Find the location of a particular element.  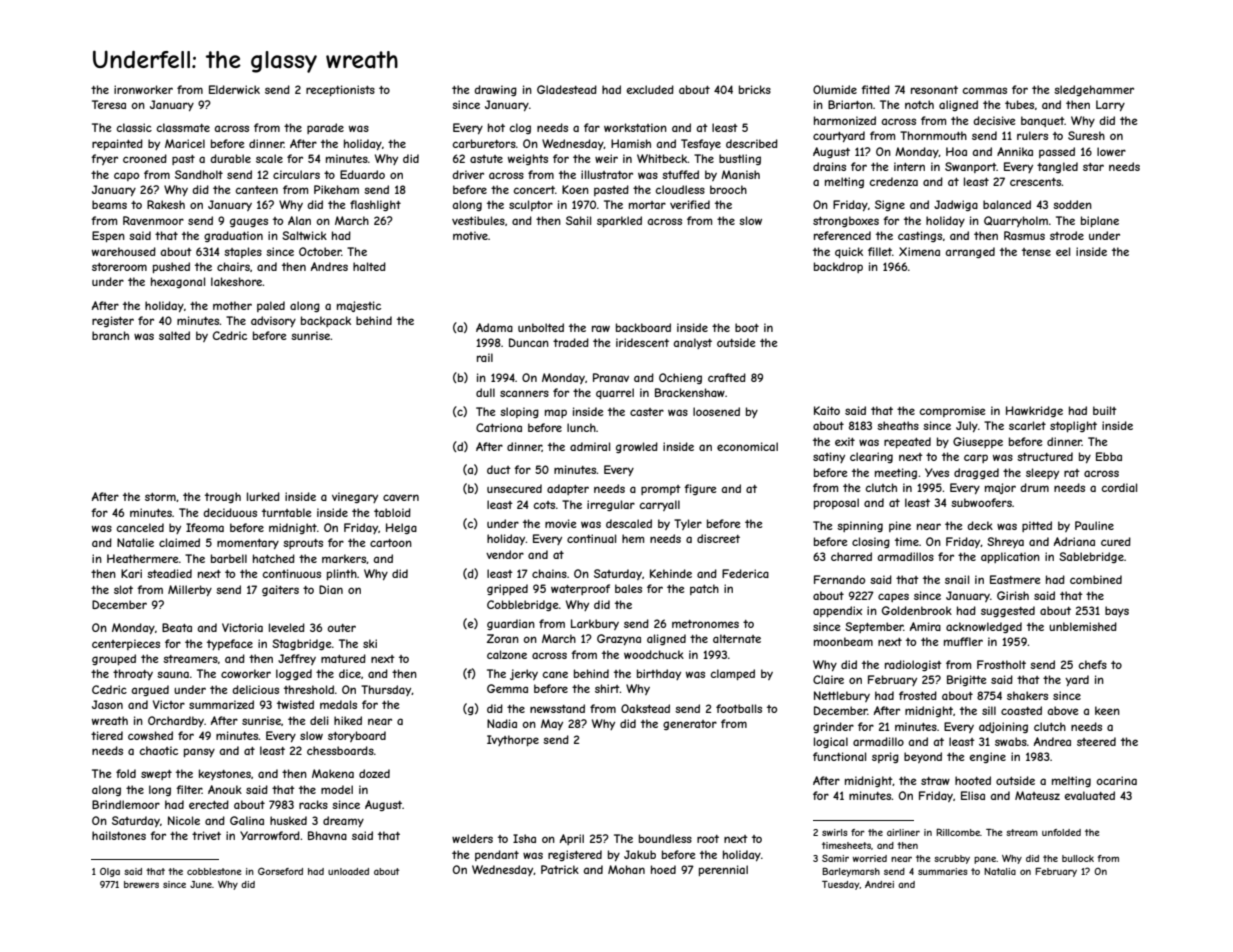

Rillcombe is located at coordinates (958, 832).
